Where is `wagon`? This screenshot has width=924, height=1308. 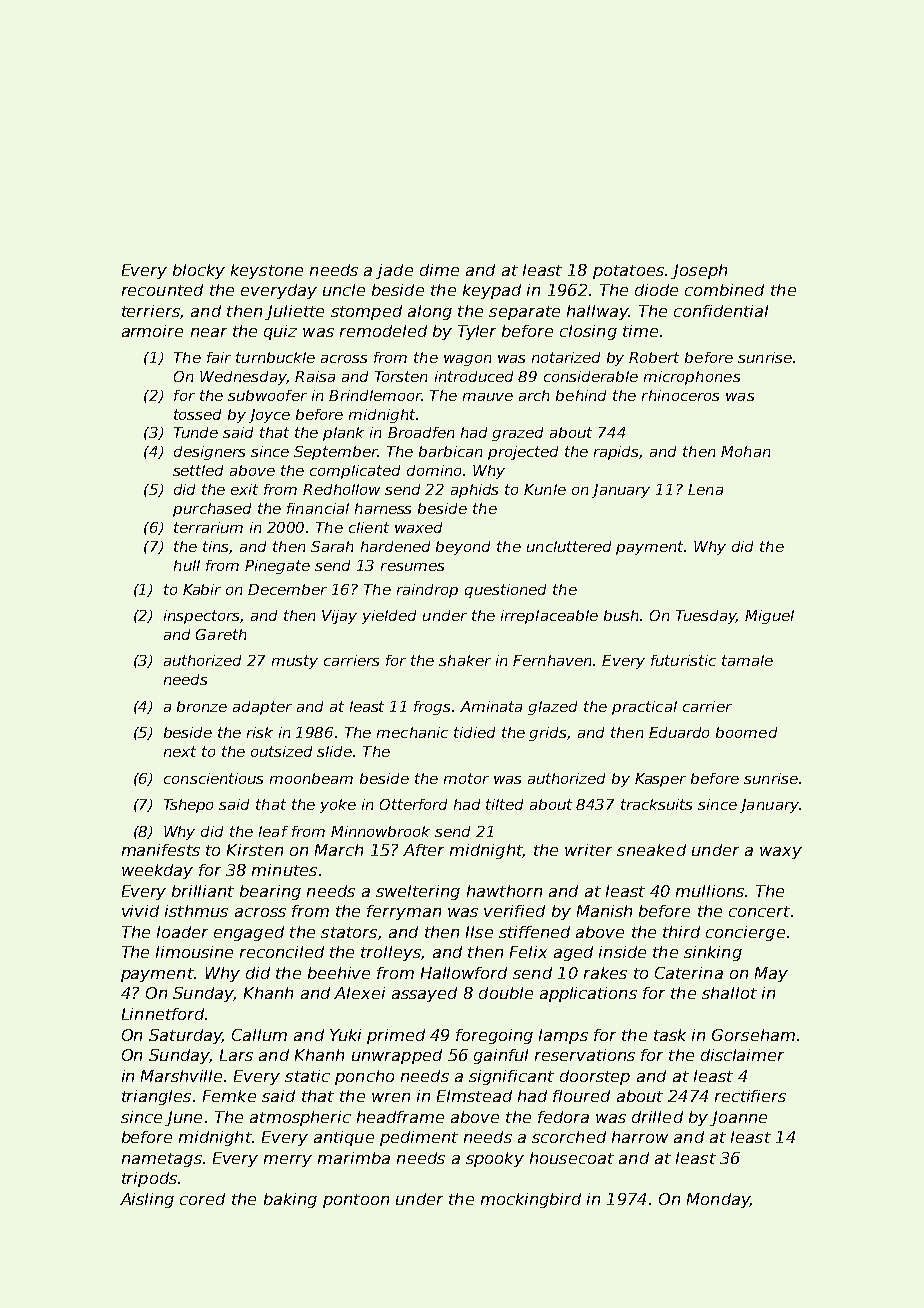 wagon is located at coordinates (467, 360).
